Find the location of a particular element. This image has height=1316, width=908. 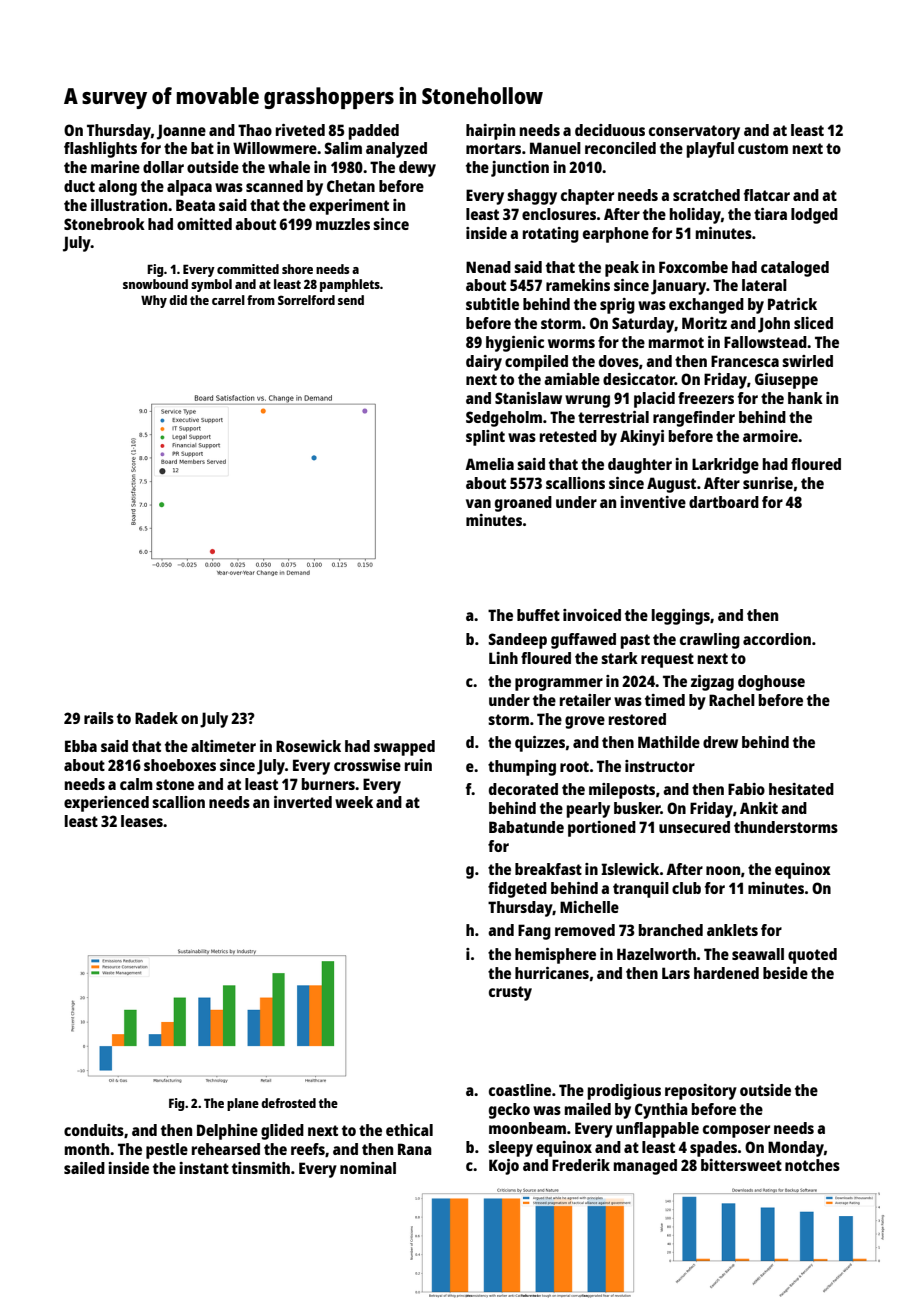

inventive is located at coordinates (653, 502).
